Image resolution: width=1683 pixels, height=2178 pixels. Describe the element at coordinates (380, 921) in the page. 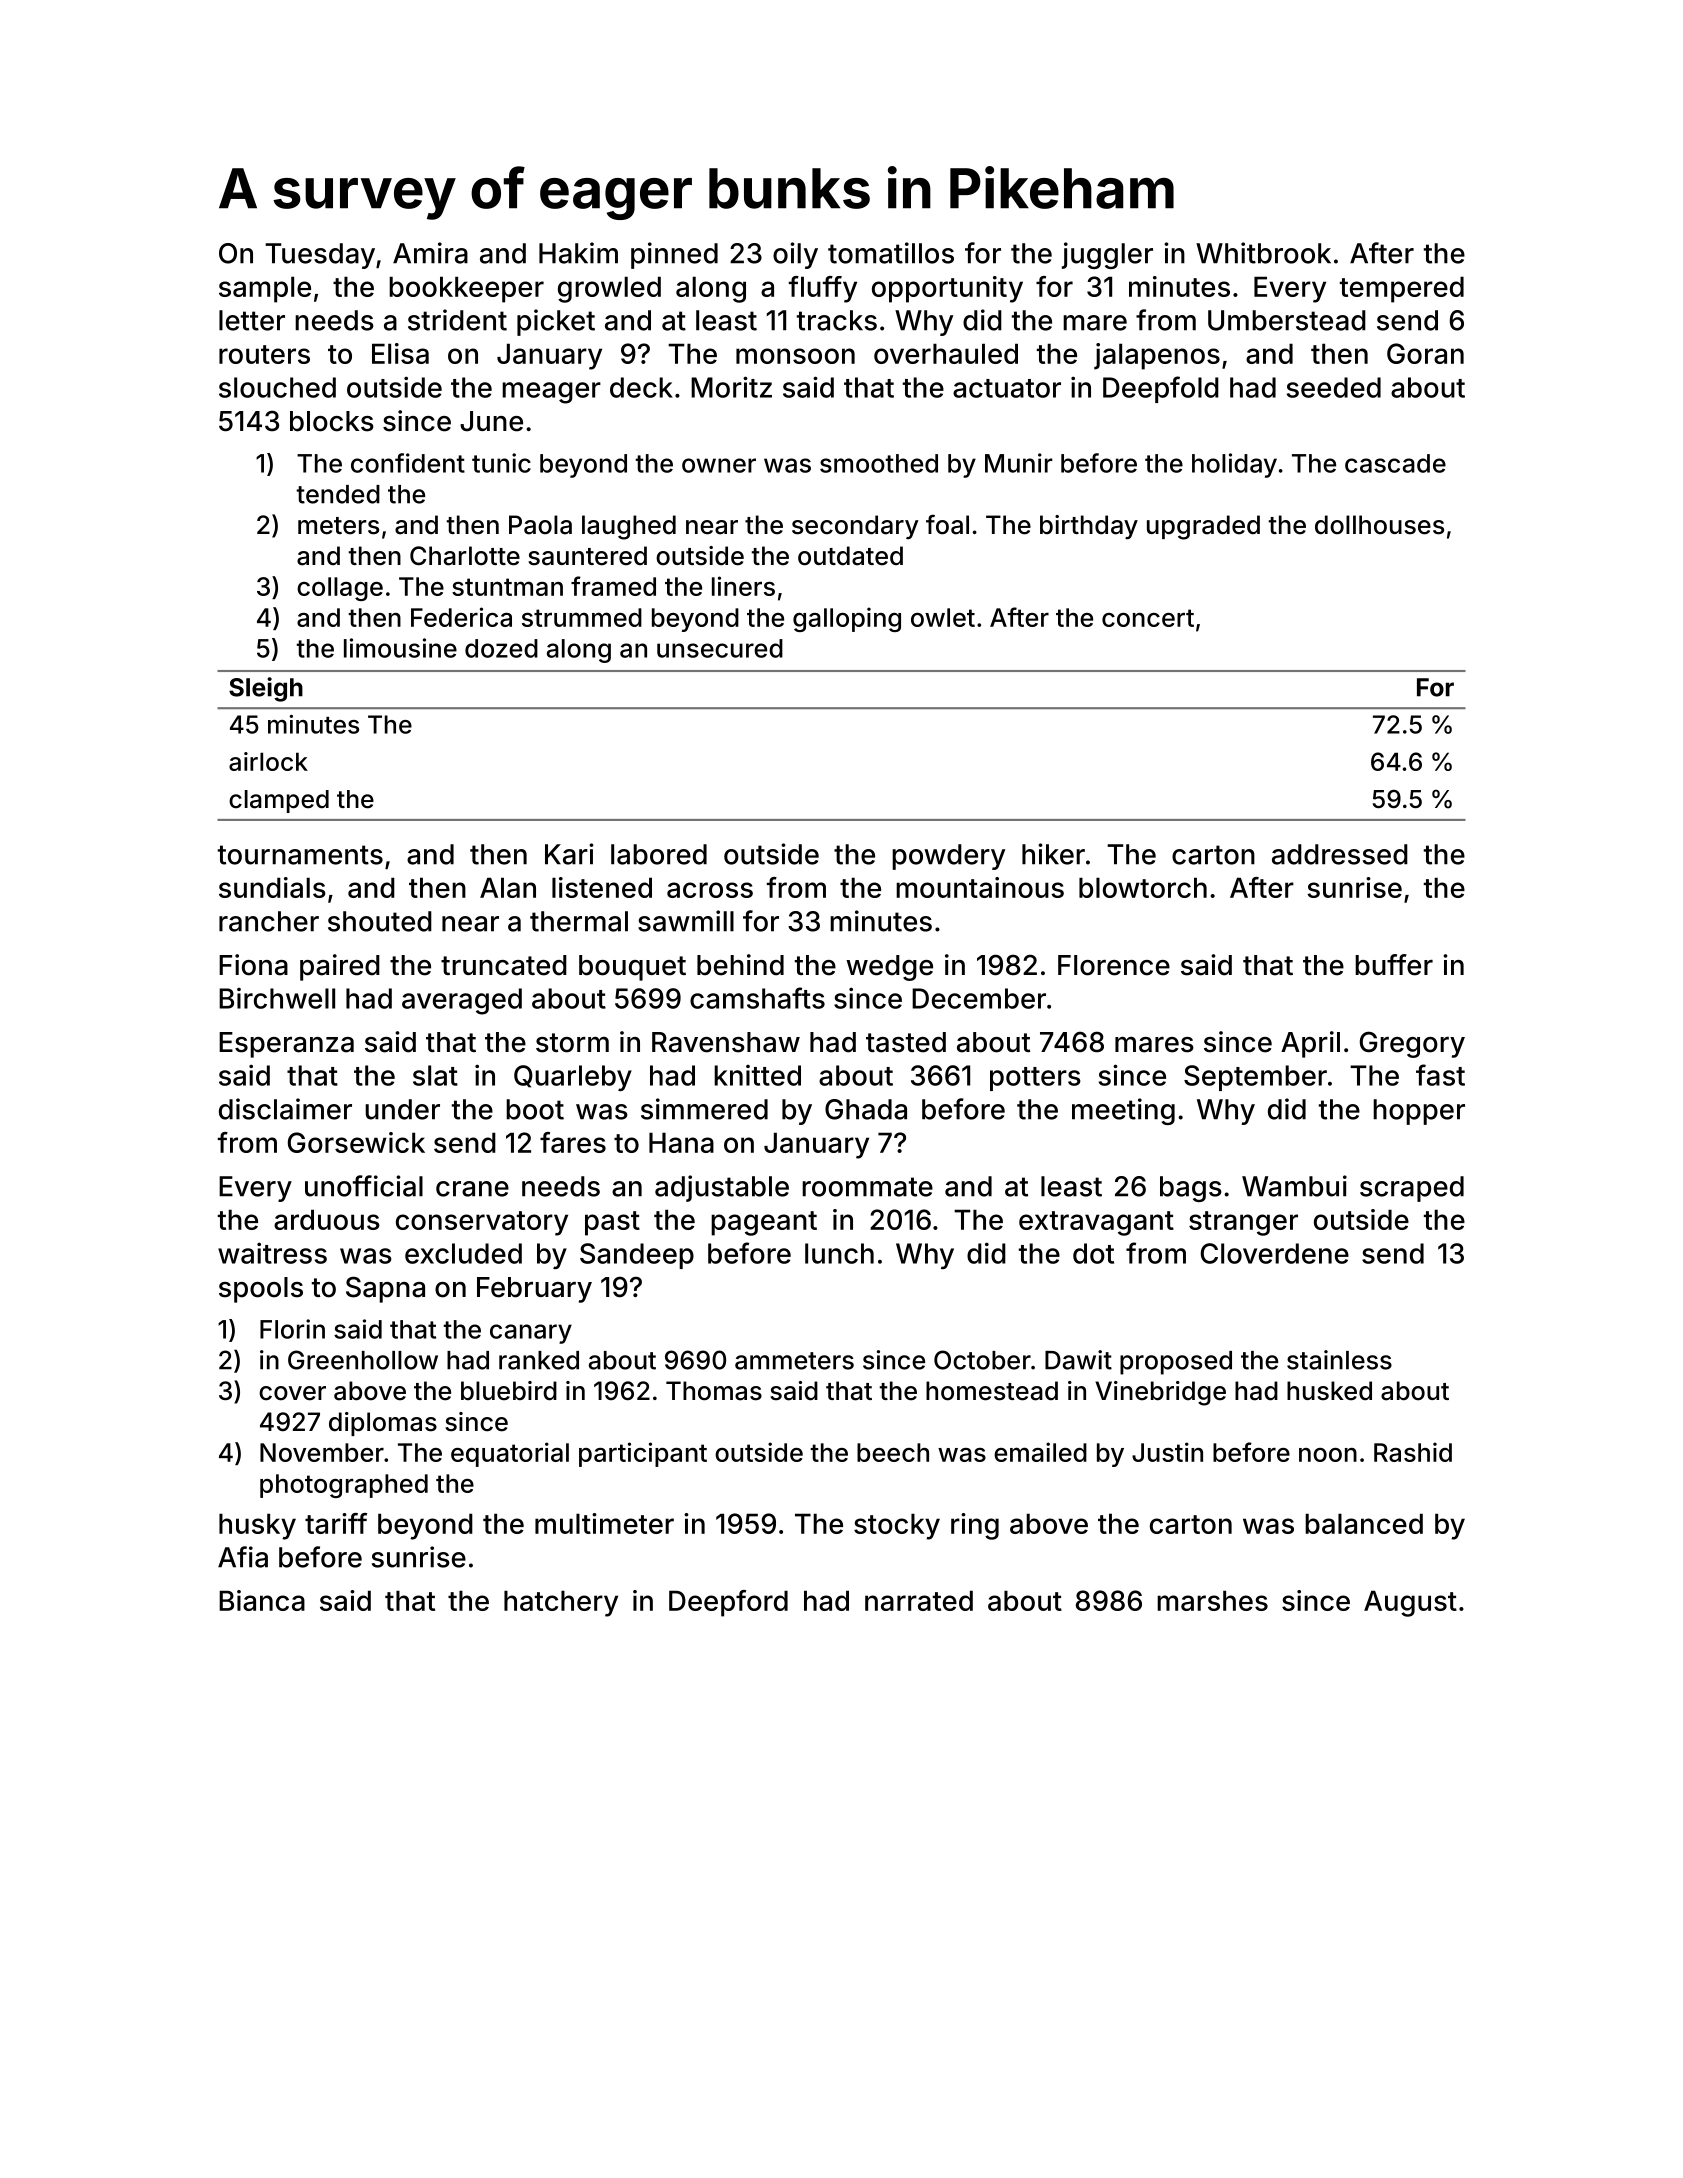

I see `shouted` at that location.
